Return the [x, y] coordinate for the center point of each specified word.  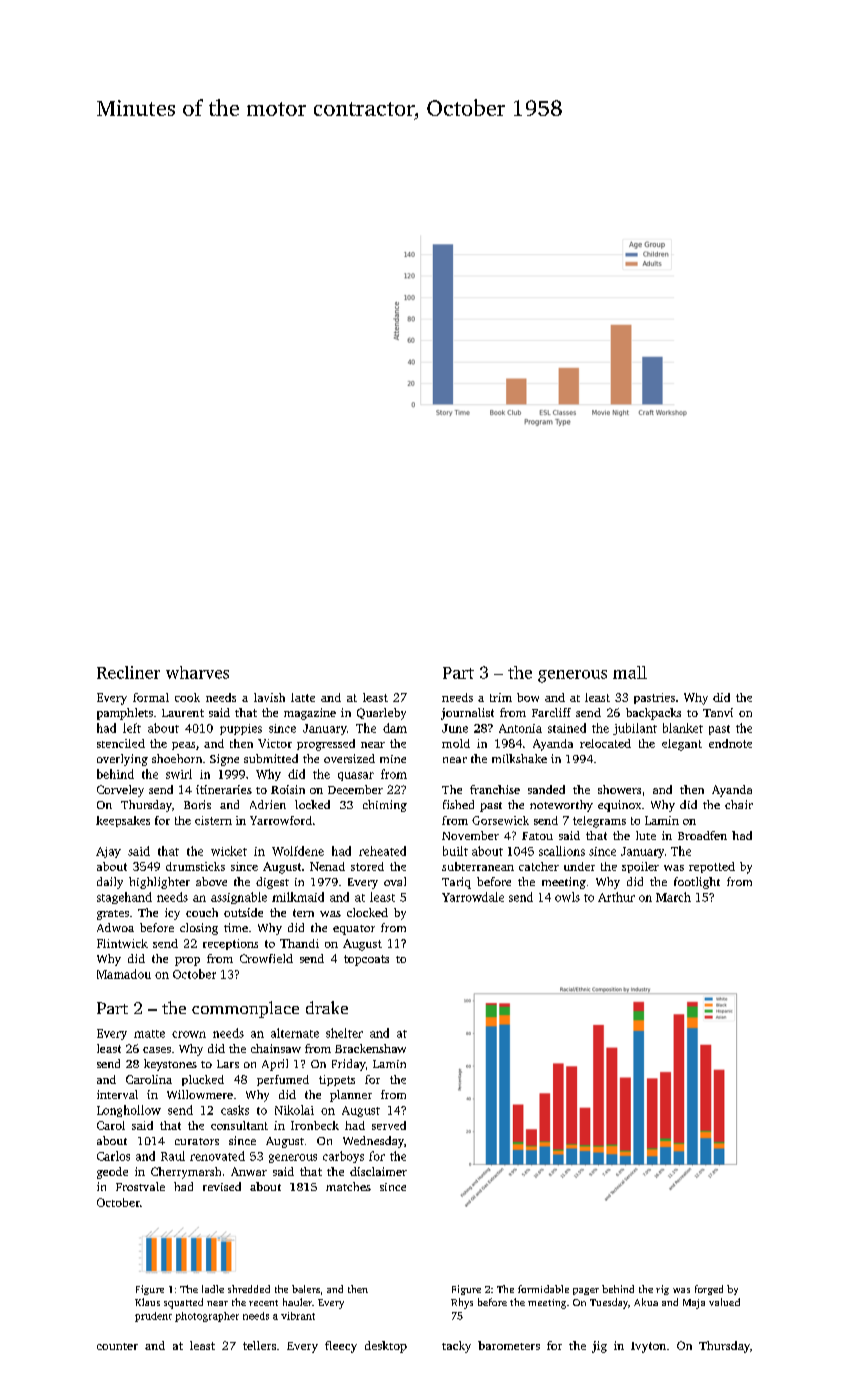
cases [157, 1050]
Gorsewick [500, 820]
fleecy [341, 1347]
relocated [605, 743]
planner [351, 1096]
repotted [712, 867]
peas [183, 746]
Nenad [327, 866]
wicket [229, 851]
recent [263, 1303]
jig [599, 1347]
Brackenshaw [370, 1048]
